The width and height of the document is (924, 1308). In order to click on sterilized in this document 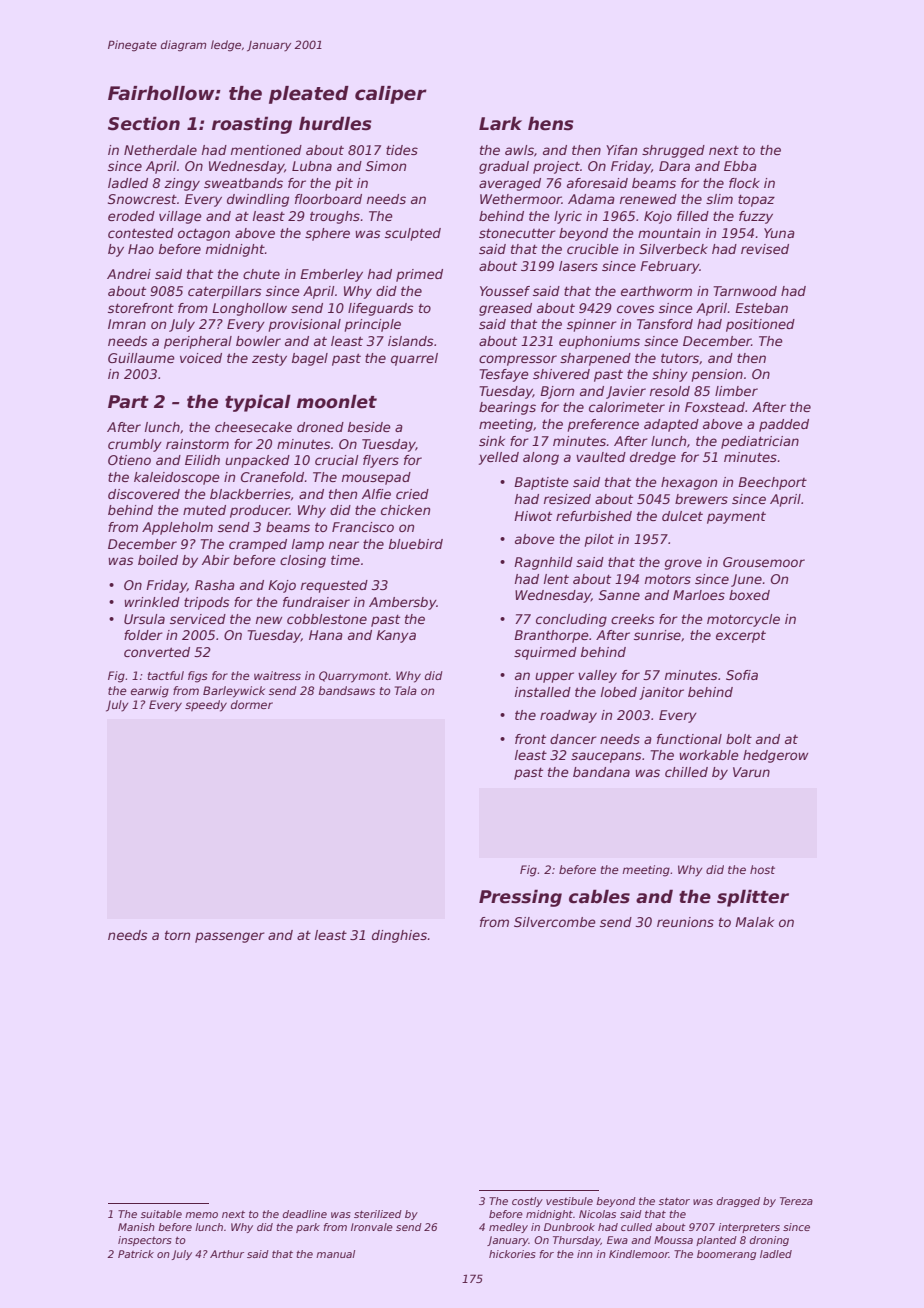, I will do `click(378, 1214)`.
